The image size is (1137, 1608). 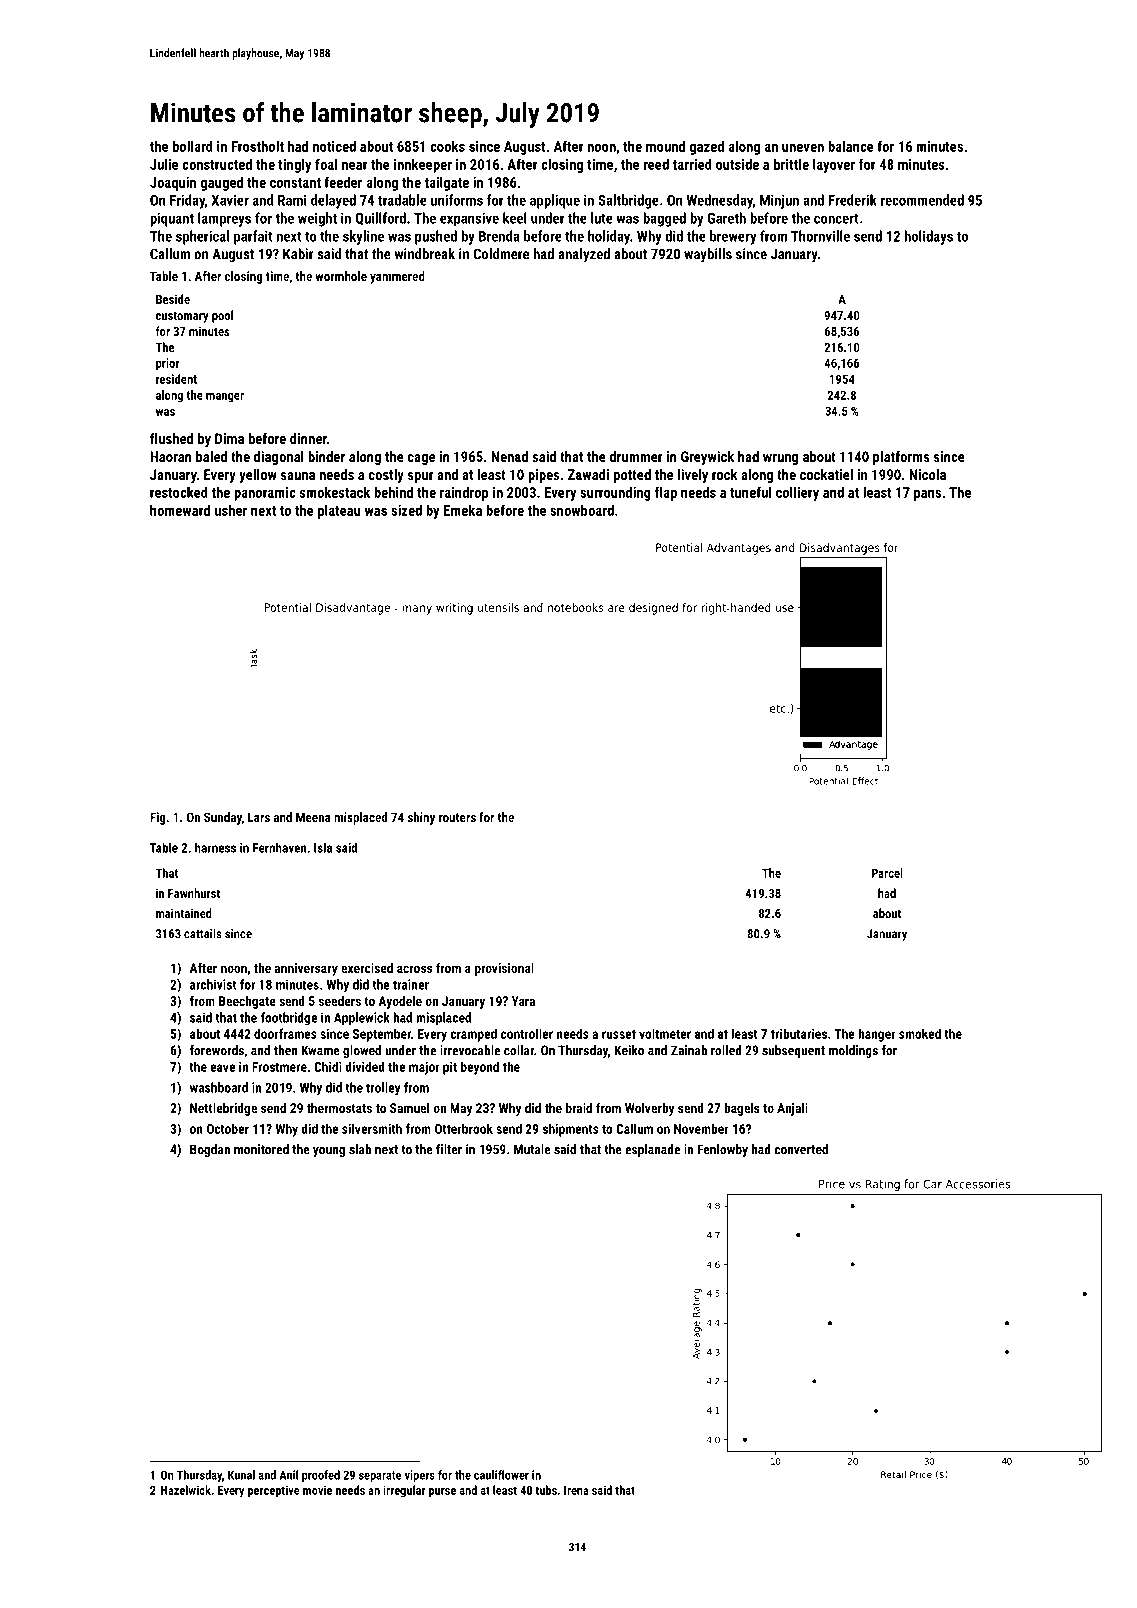 What do you see at coordinates (750, 492) in the document?
I see `tuneful` at bounding box center [750, 492].
